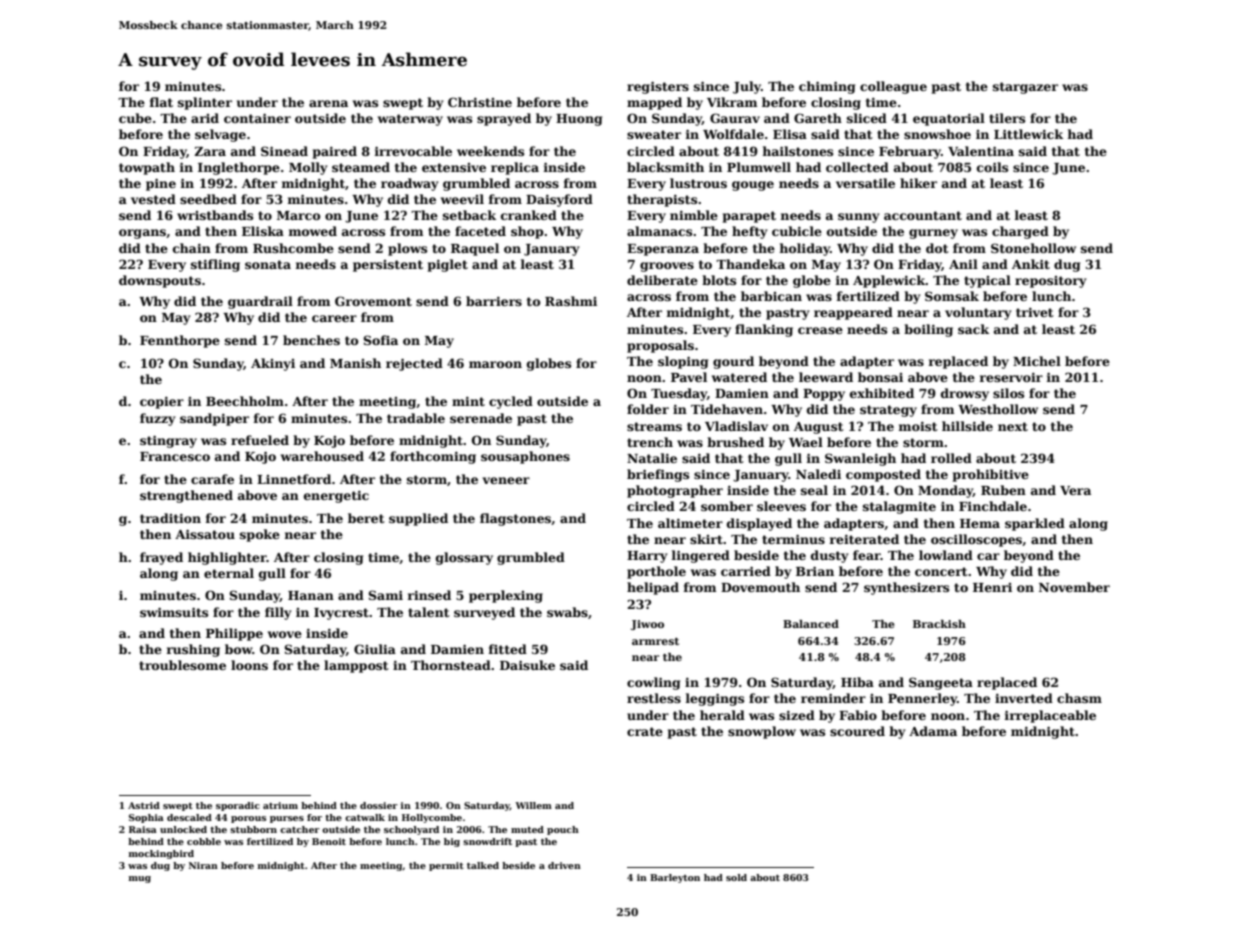 The width and height of the screenshot is (1233, 952). Describe the element at coordinates (278, 613) in the screenshot. I see `filly` at that location.
